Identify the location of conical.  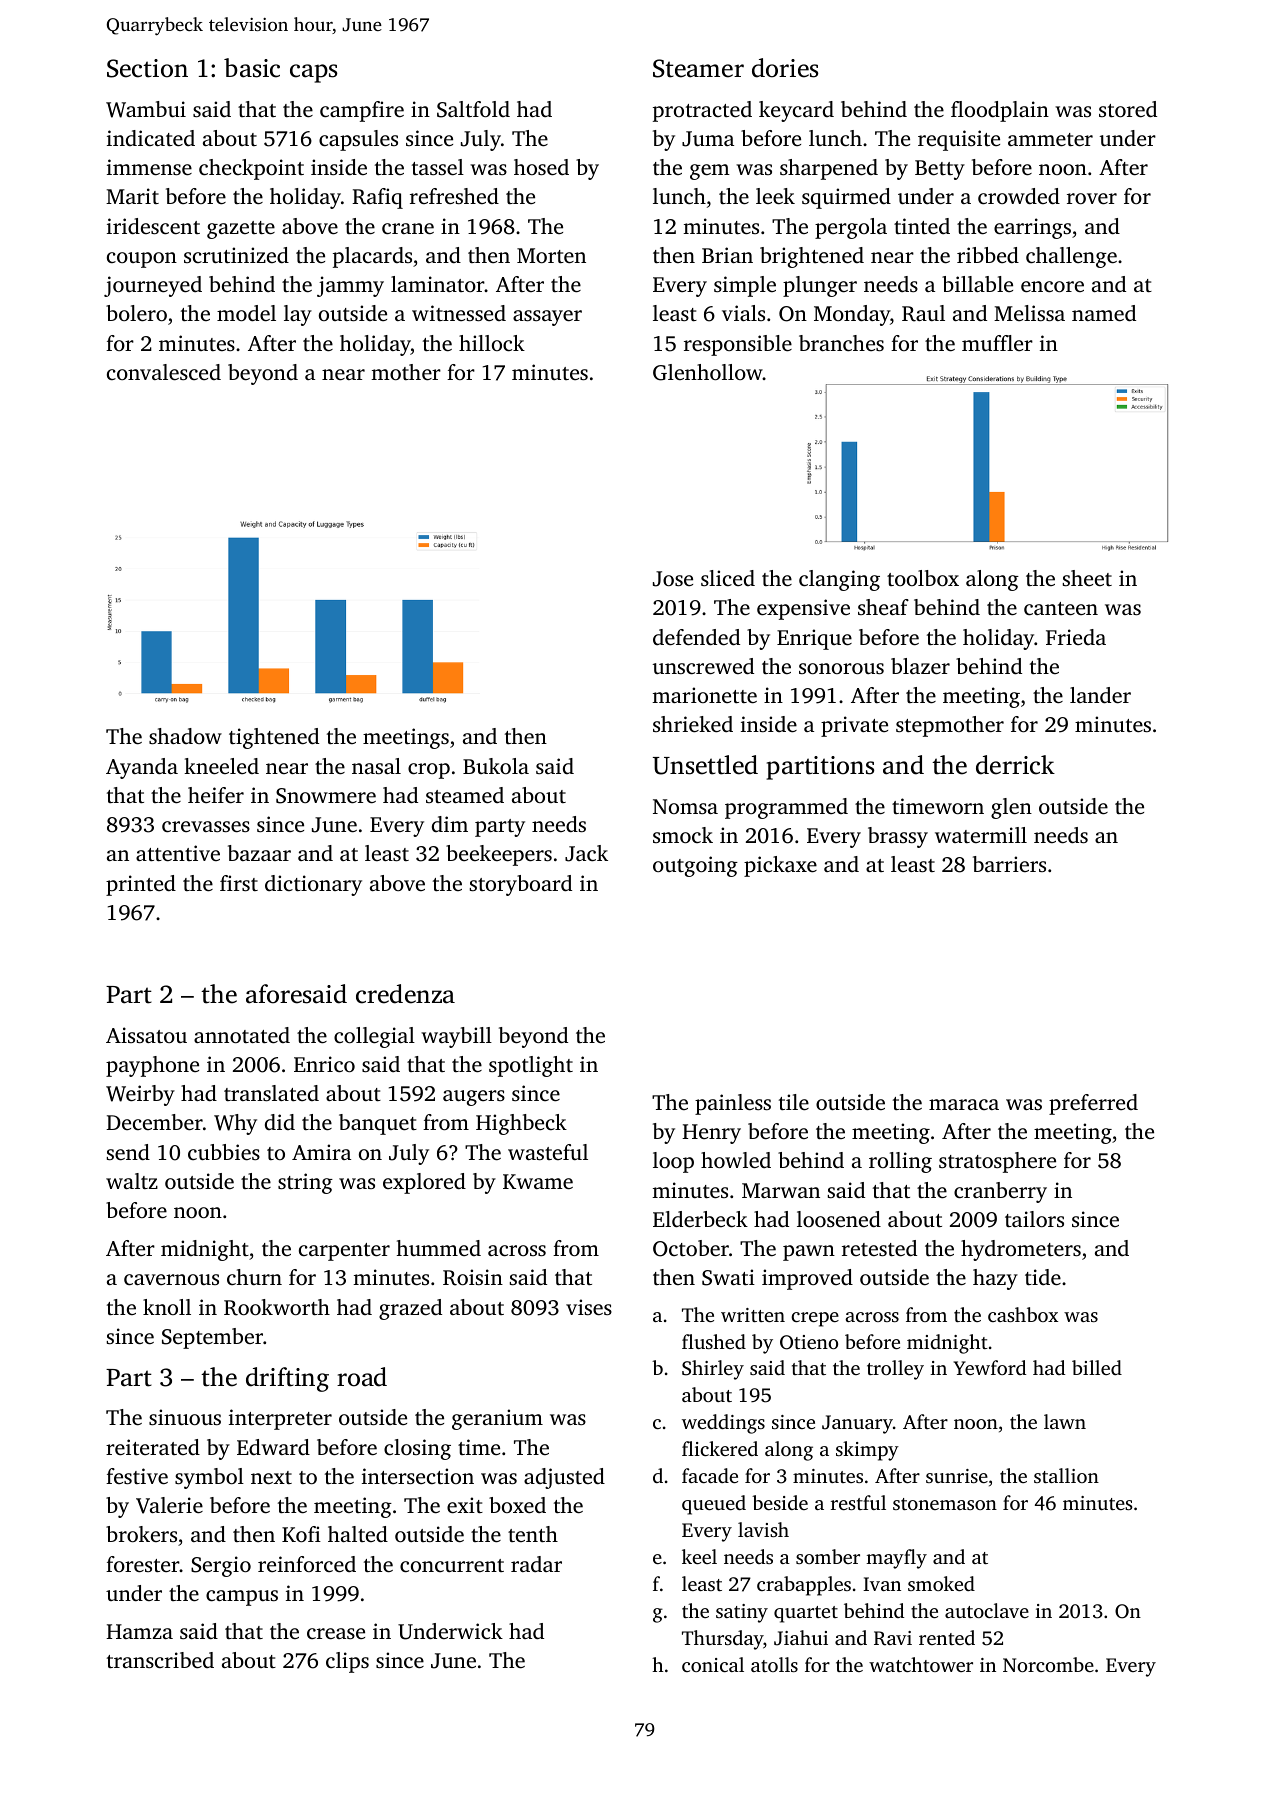
(713, 1664).
